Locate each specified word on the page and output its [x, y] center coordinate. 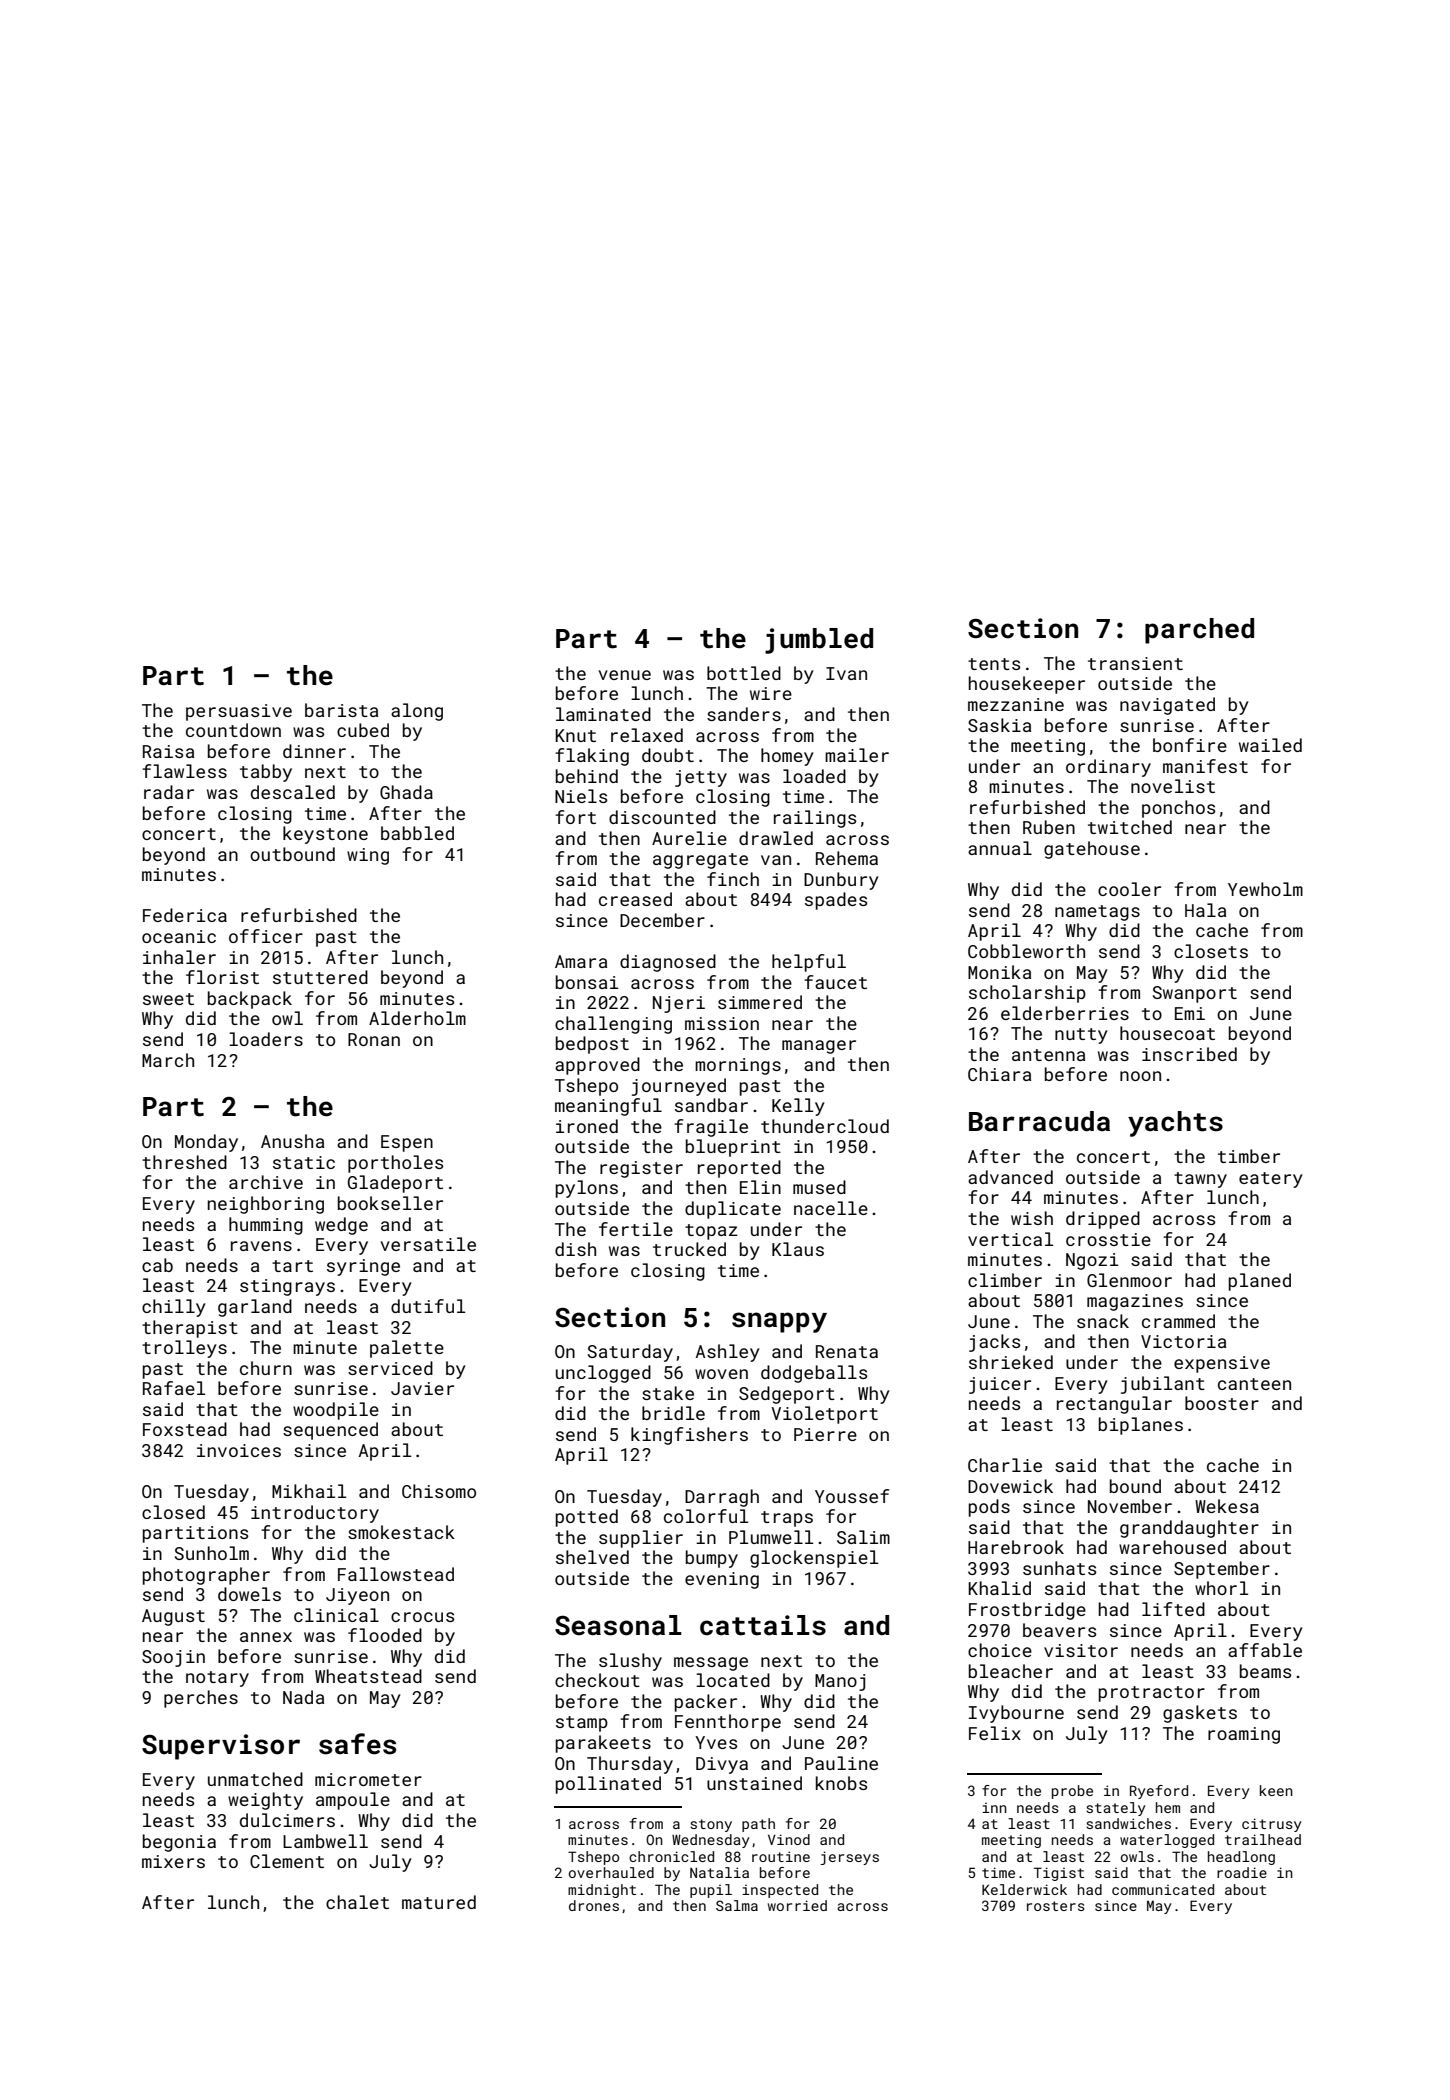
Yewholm [1265, 889]
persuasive [239, 712]
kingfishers [689, 1436]
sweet [168, 999]
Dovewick [1010, 1486]
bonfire [1190, 745]
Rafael [174, 1388]
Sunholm [212, 1553]
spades [836, 901]
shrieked [1011, 1362]
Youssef [852, 1496]
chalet [357, 1902]
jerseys [850, 1858]
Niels [581, 796]
